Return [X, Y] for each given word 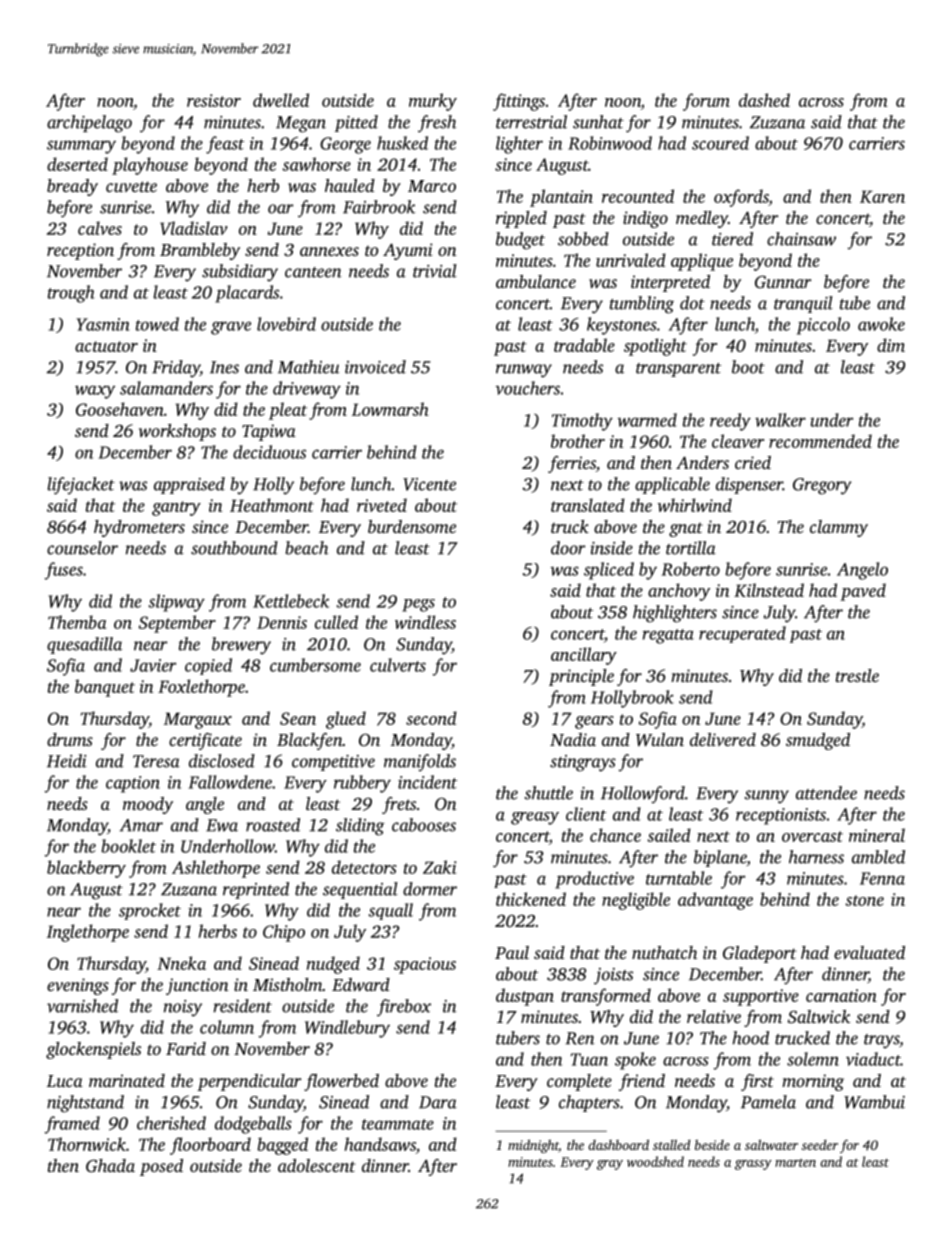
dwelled [281, 100]
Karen [882, 196]
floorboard [210, 1146]
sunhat [598, 122]
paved [863, 592]
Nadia [573, 739]
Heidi [67, 761]
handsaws [380, 1145]
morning [813, 1082]
